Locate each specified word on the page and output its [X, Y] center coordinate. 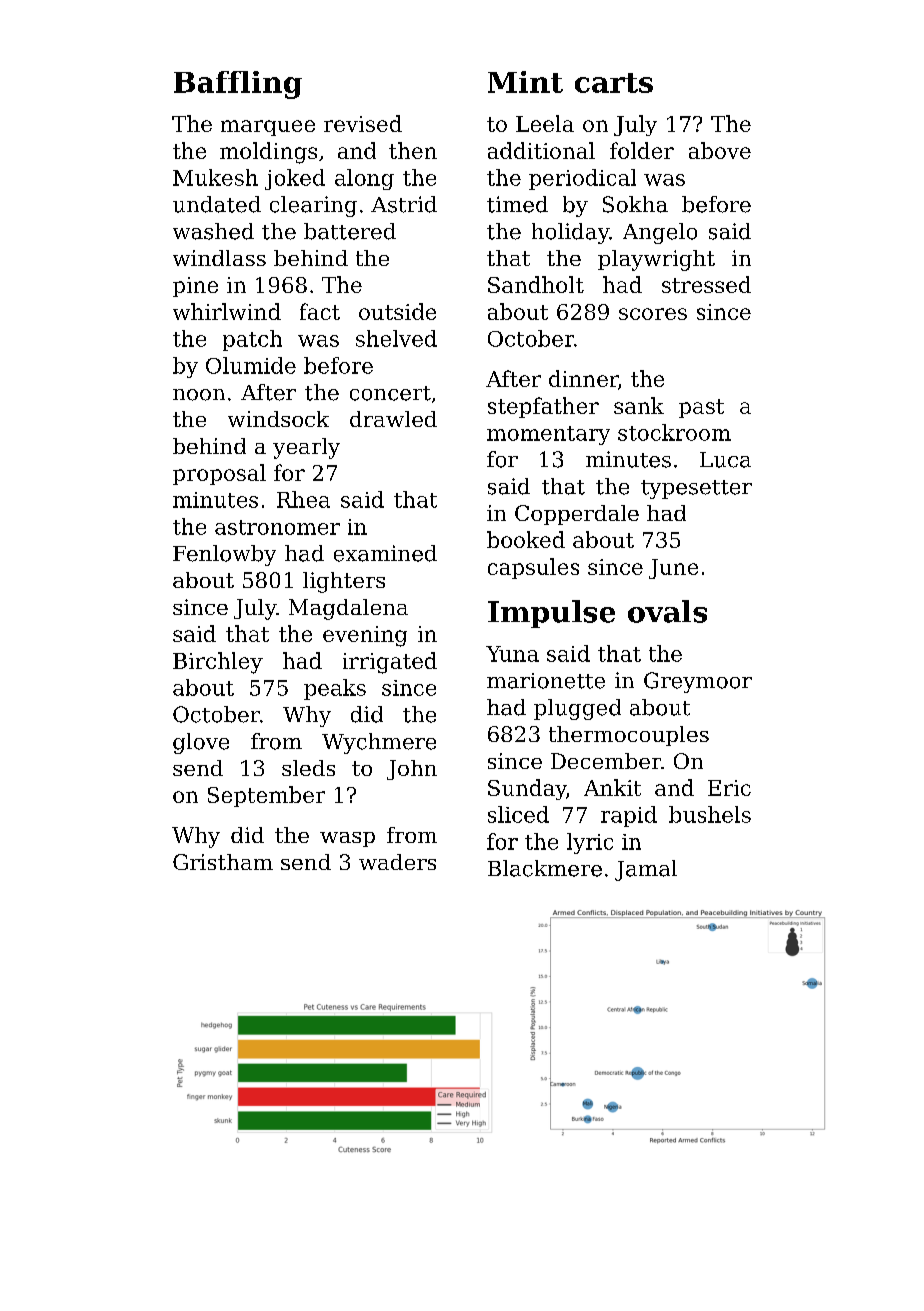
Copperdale [577, 515]
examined [385, 553]
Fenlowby [224, 555]
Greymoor [698, 682]
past [701, 408]
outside [397, 311]
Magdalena [348, 609]
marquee [268, 128]
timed [517, 204]
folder [642, 150]
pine [195, 287]
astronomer [277, 527]
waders [397, 862]
